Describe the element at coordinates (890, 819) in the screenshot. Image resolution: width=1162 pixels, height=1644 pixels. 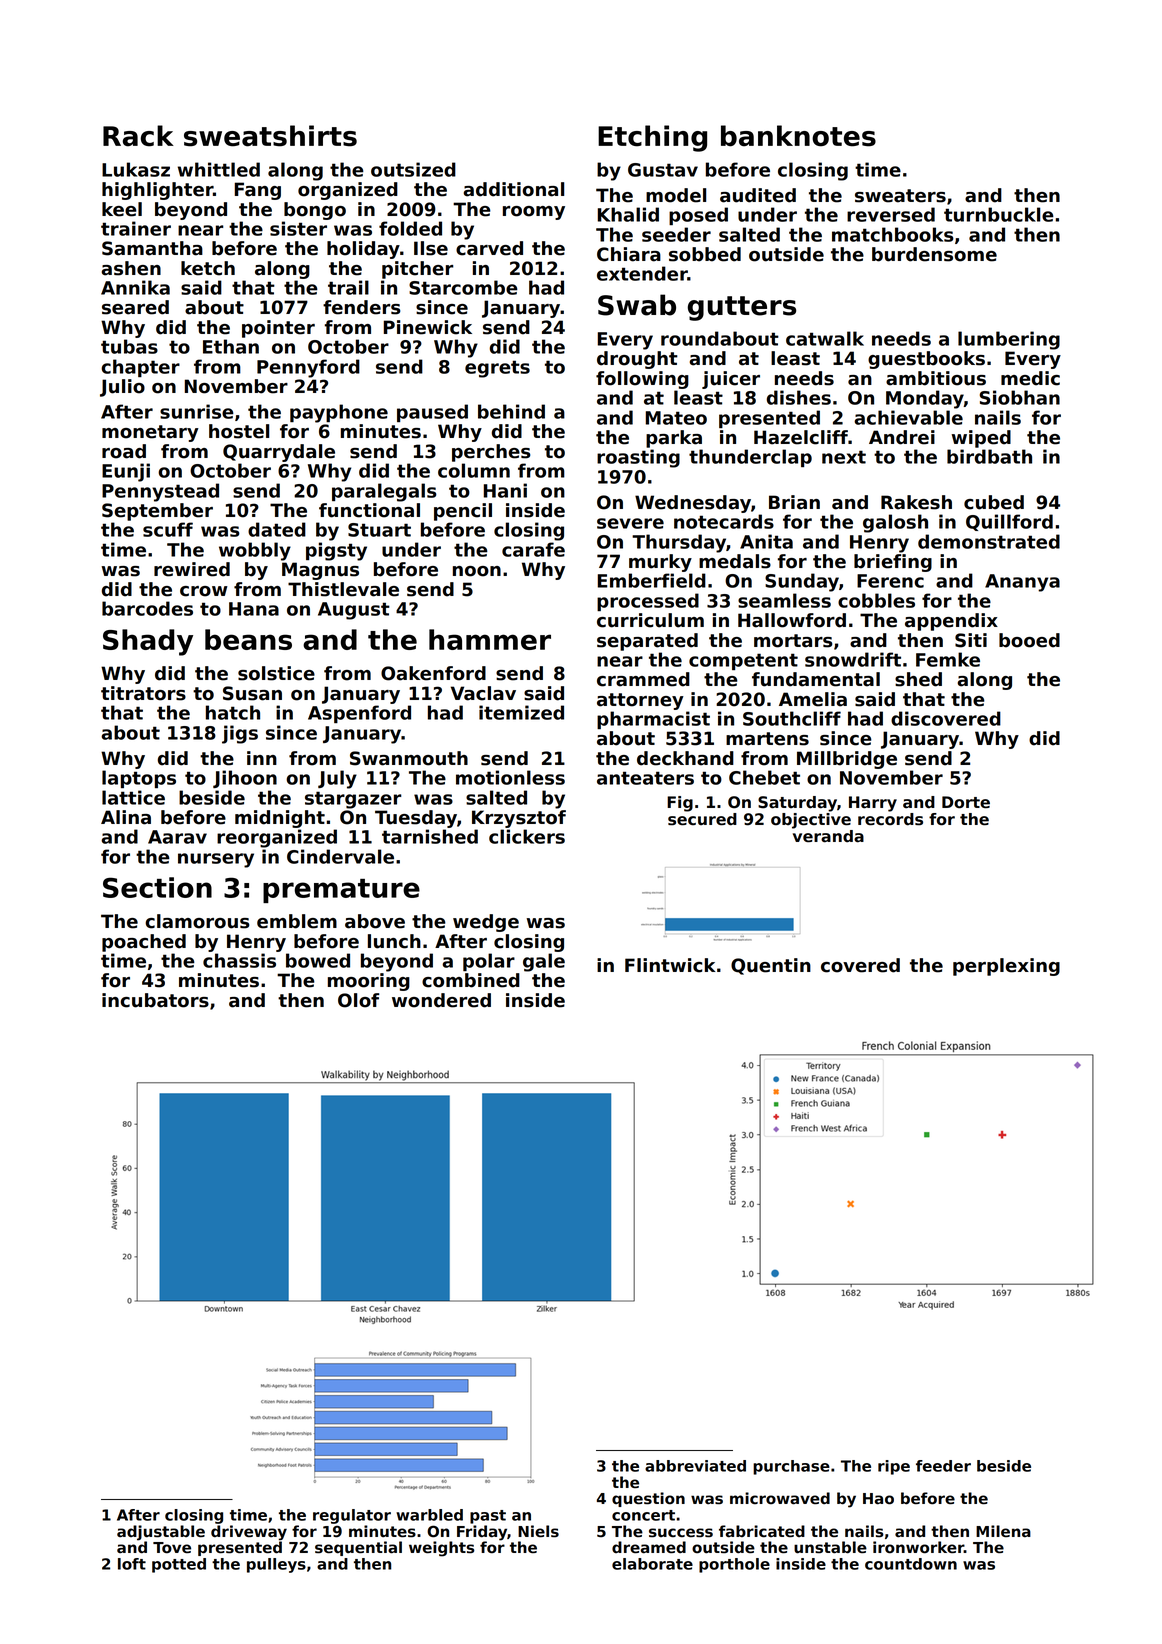
I see `records` at that location.
